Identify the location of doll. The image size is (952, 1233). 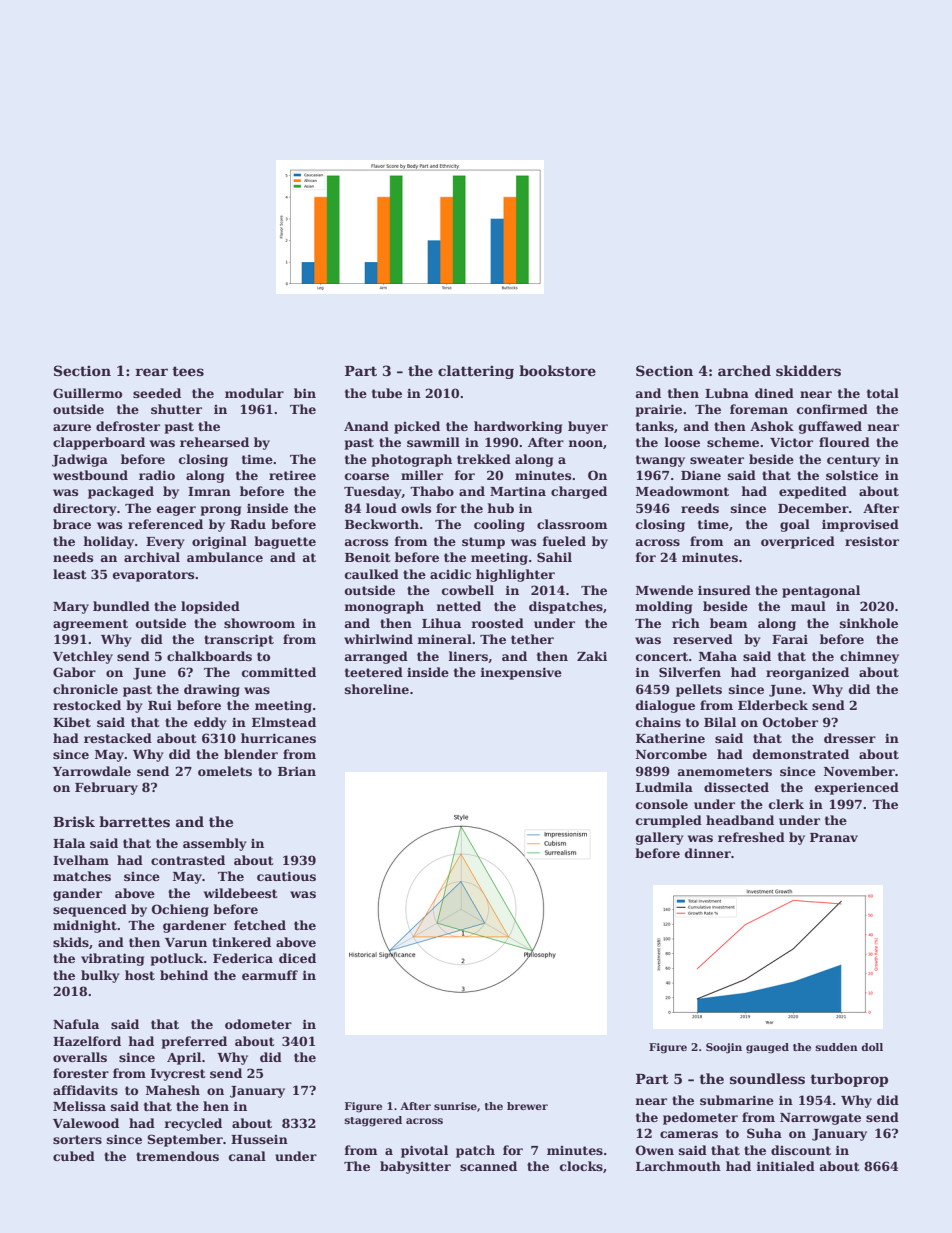
(872, 1047).
